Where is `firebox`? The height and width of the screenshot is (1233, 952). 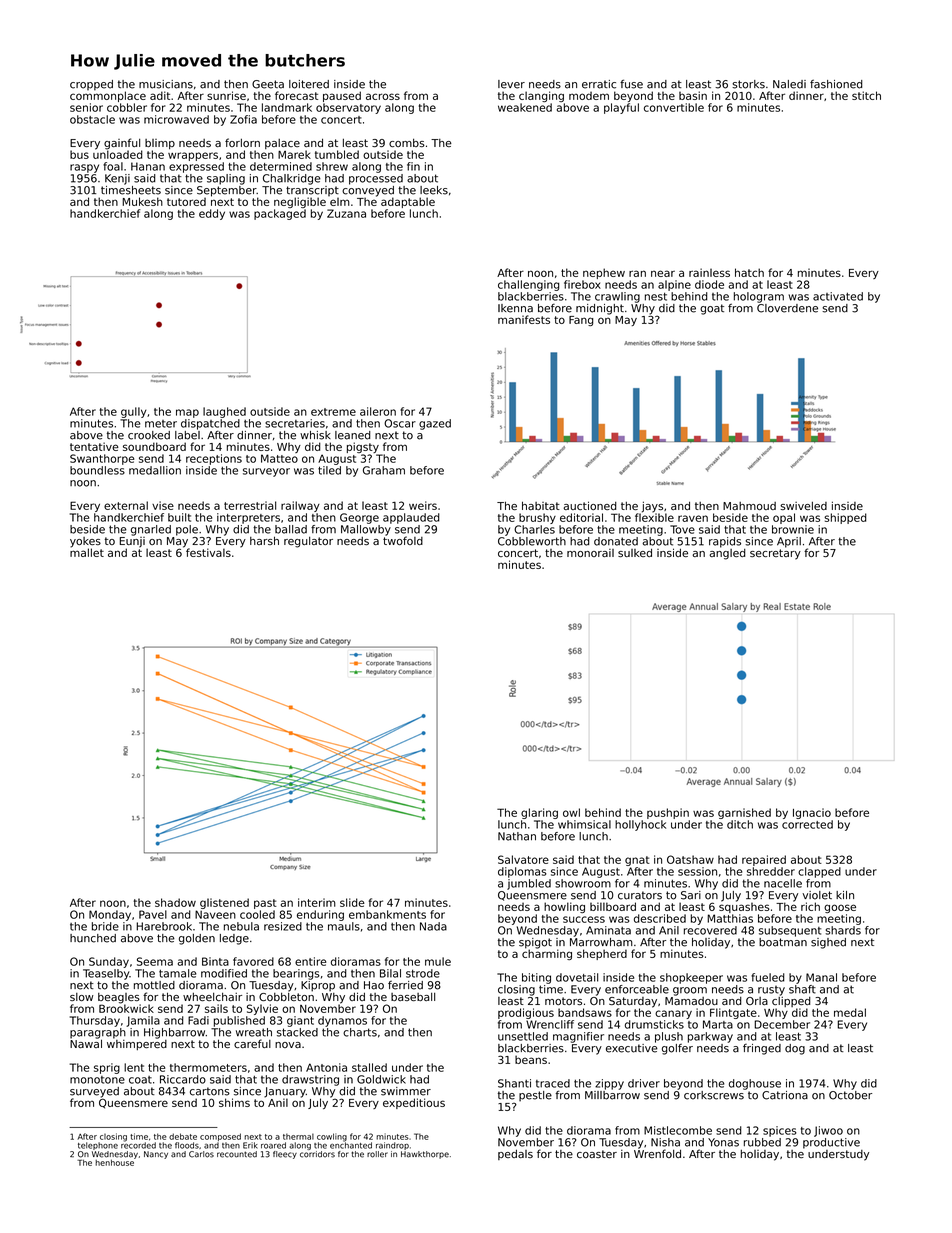
firebox is located at coordinates (582, 284).
